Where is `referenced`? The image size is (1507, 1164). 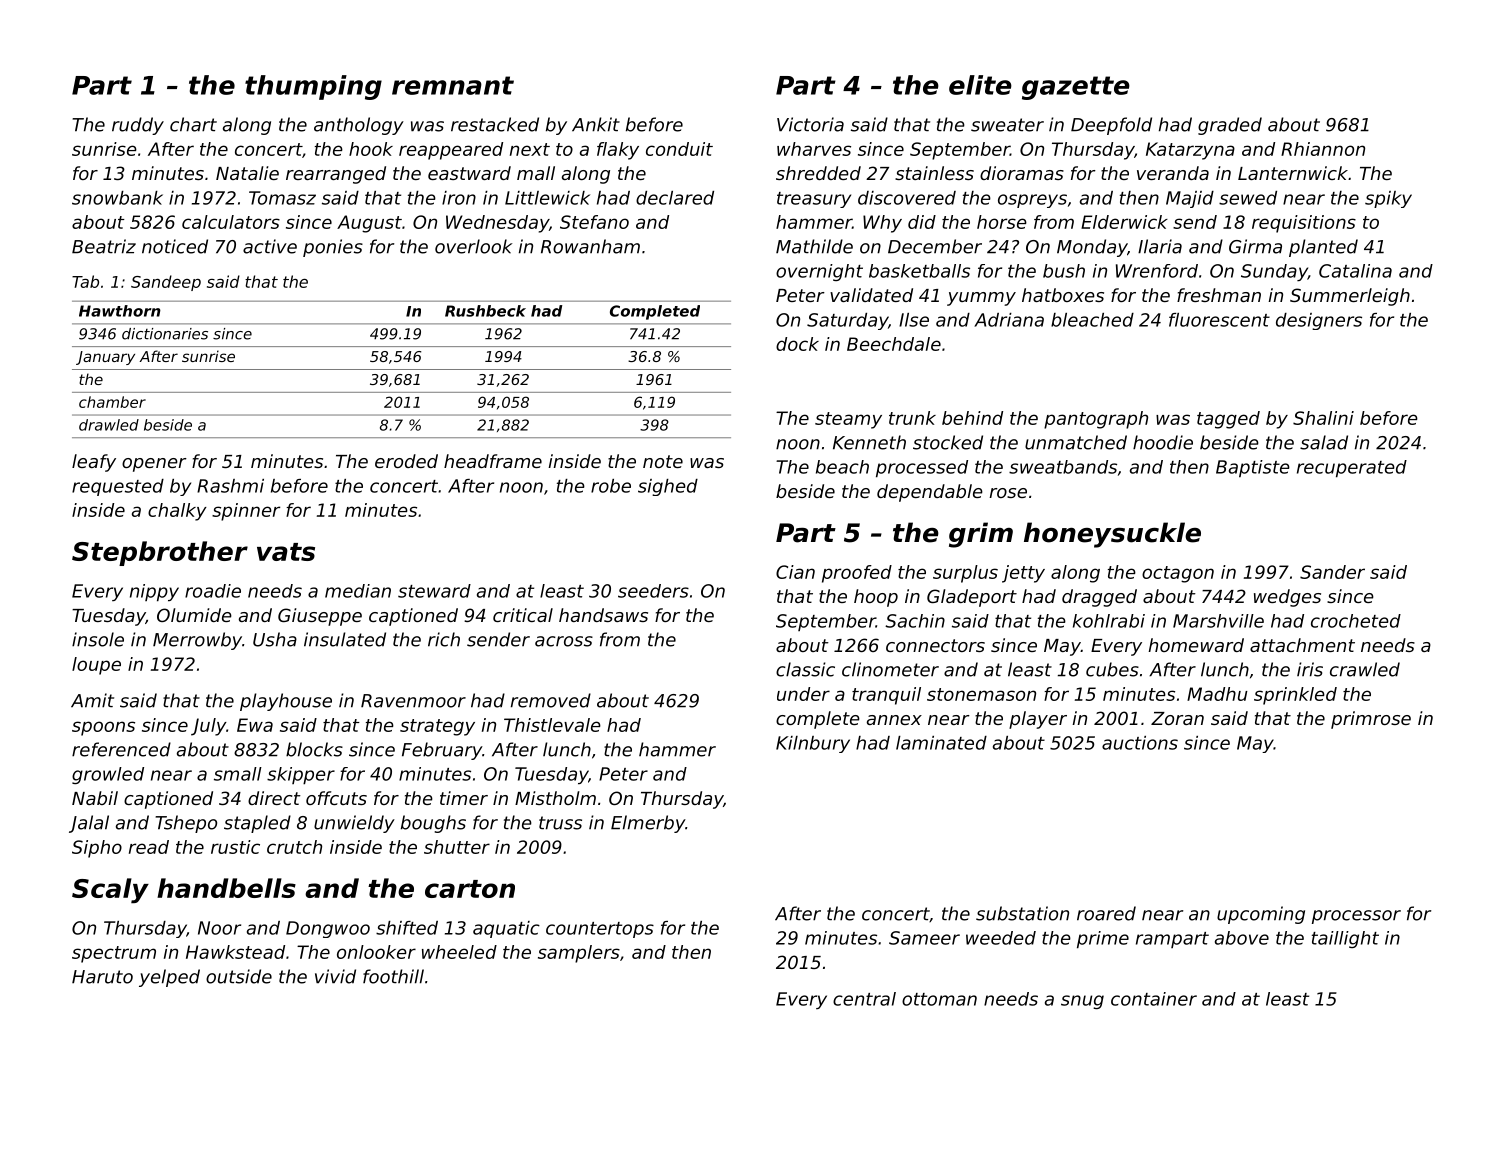
referenced is located at coordinates (121, 749).
